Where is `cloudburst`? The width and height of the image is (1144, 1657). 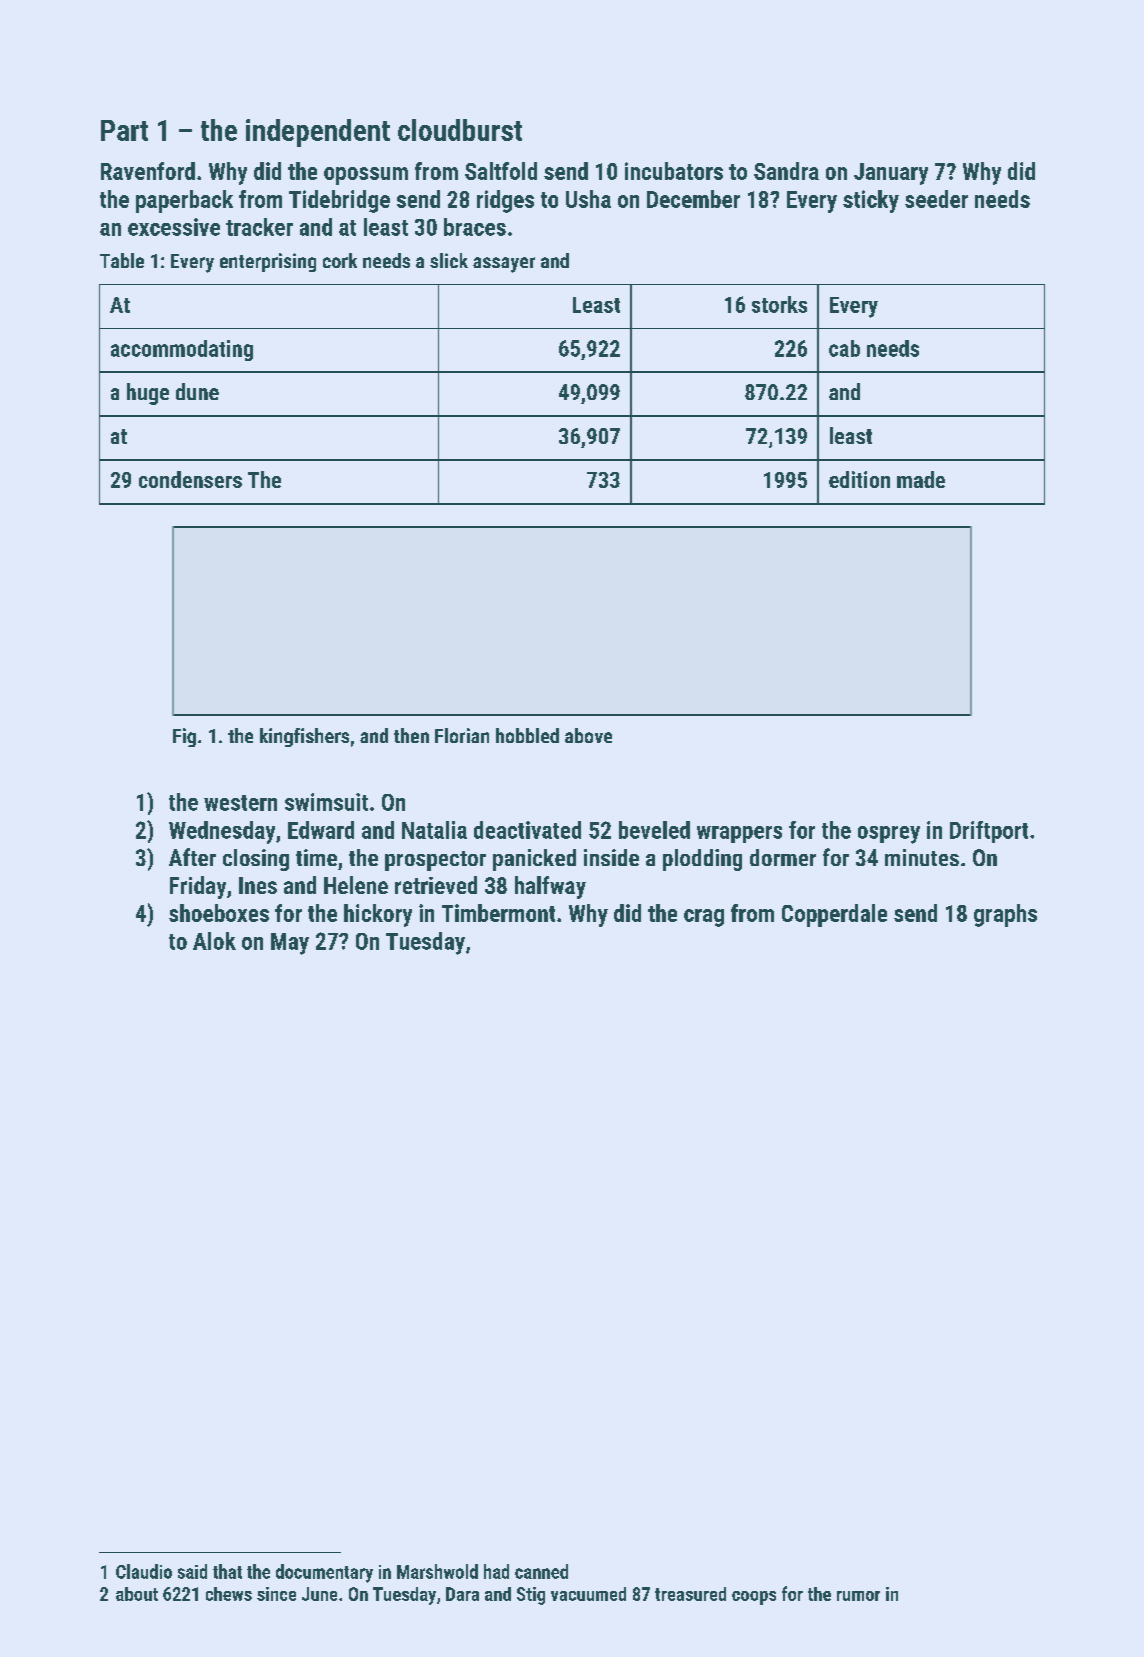
cloudburst is located at coordinates (460, 130).
